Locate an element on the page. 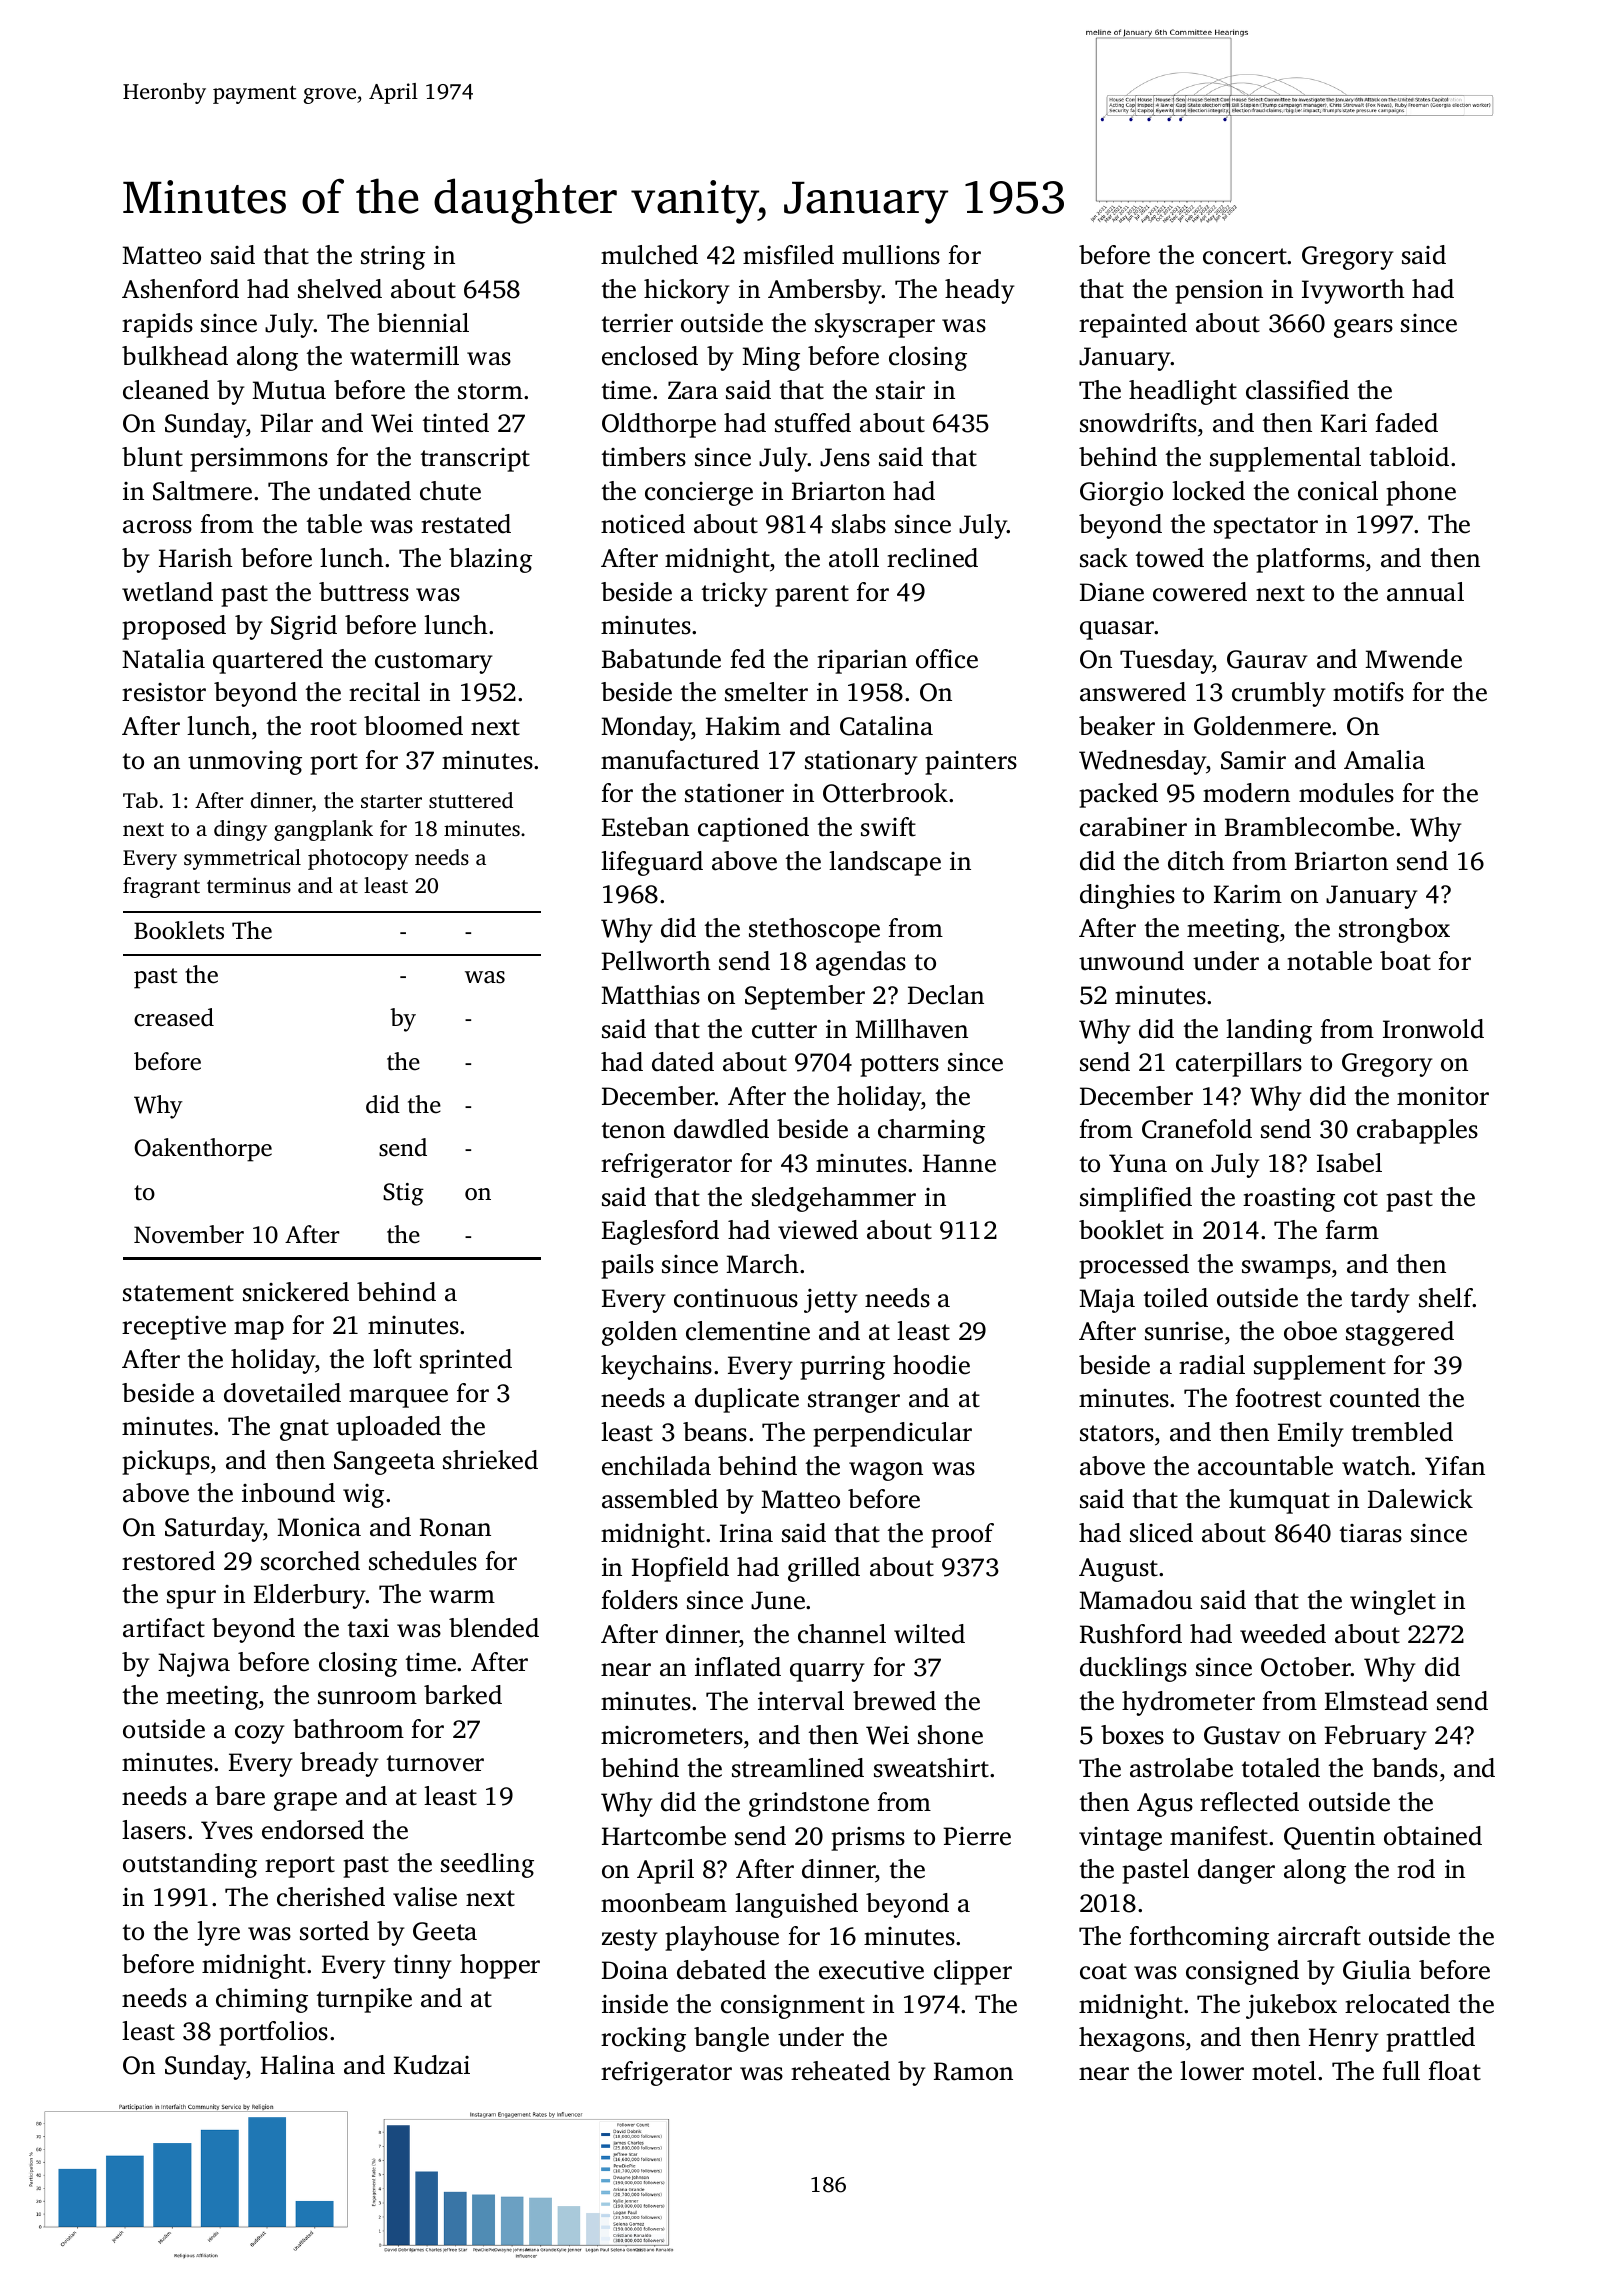  parent is located at coordinates (812, 596).
